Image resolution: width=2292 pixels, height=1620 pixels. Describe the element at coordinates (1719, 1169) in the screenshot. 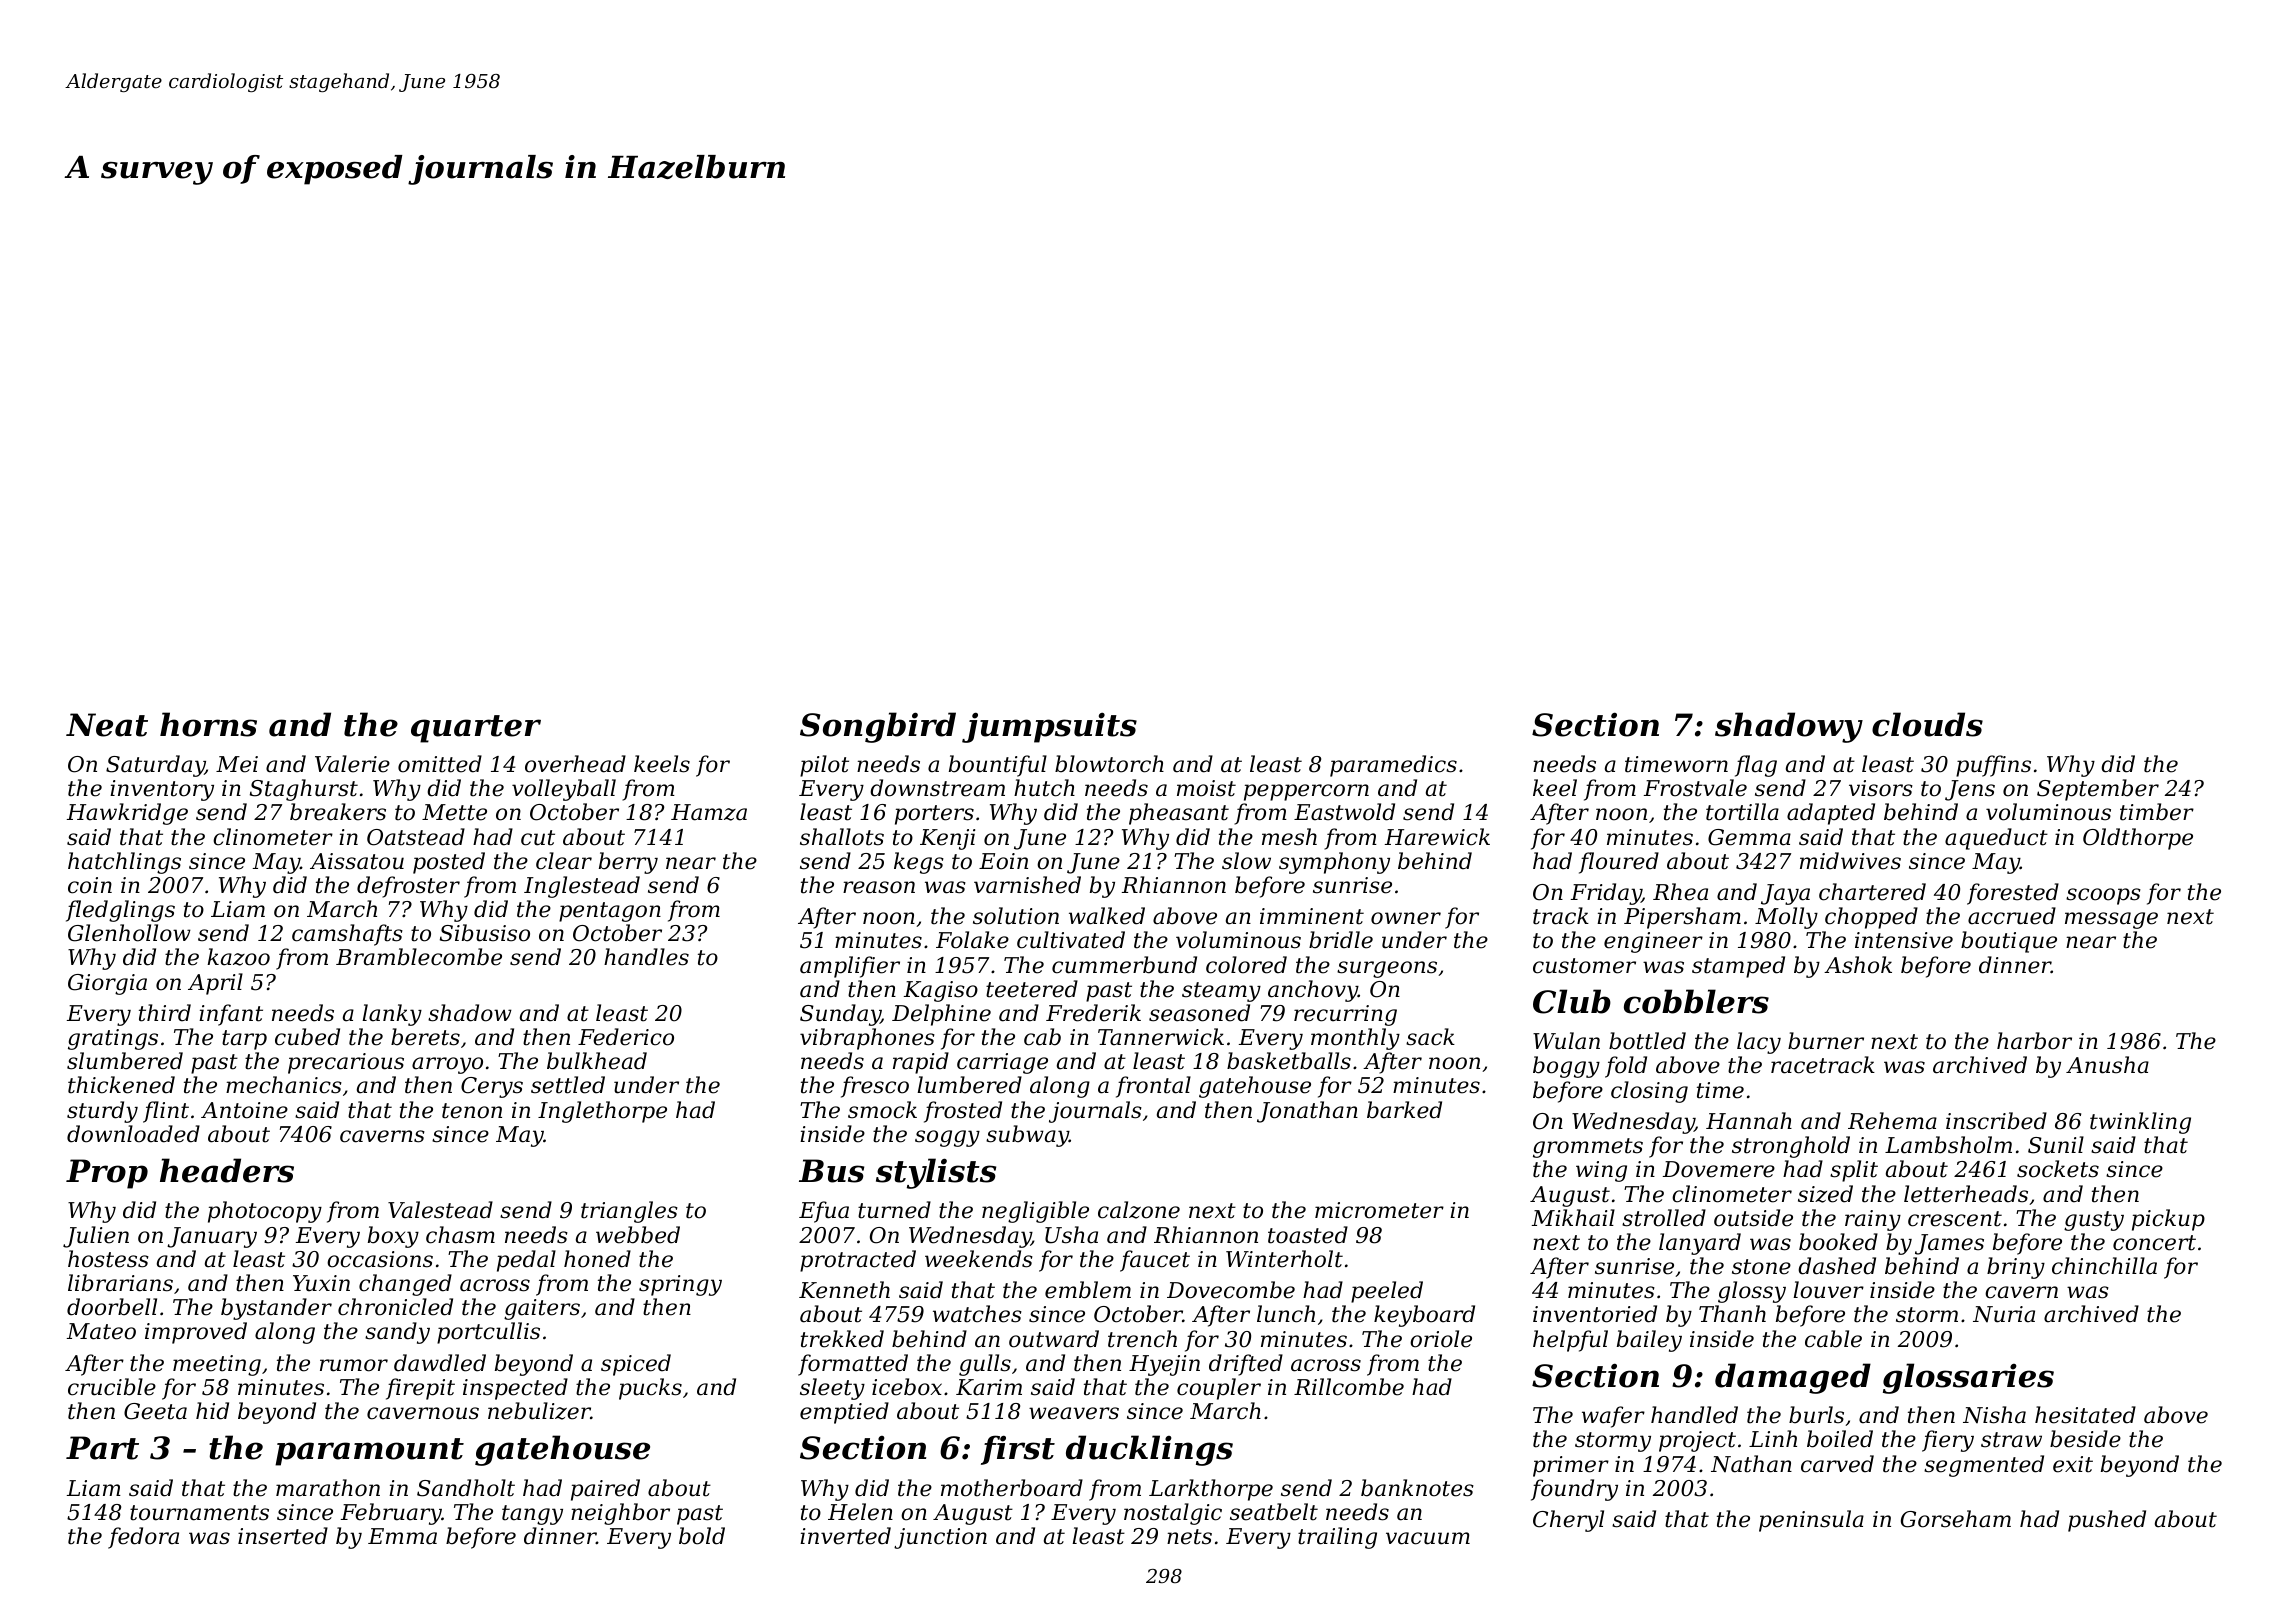

I see `Dovemere` at that location.
